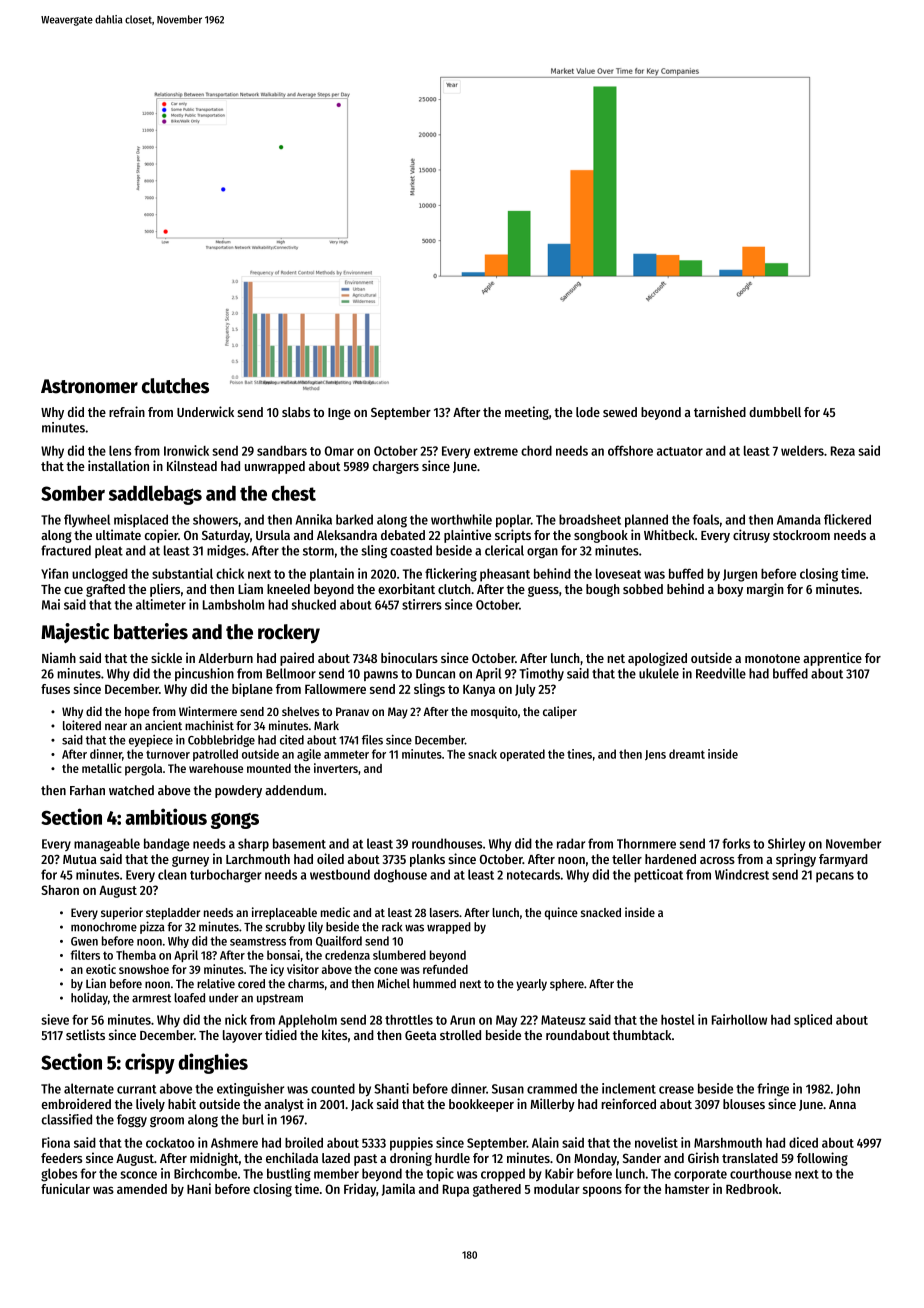  Describe the element at coordinates (843, 860) in the image. I see `farmyard` at that location.
